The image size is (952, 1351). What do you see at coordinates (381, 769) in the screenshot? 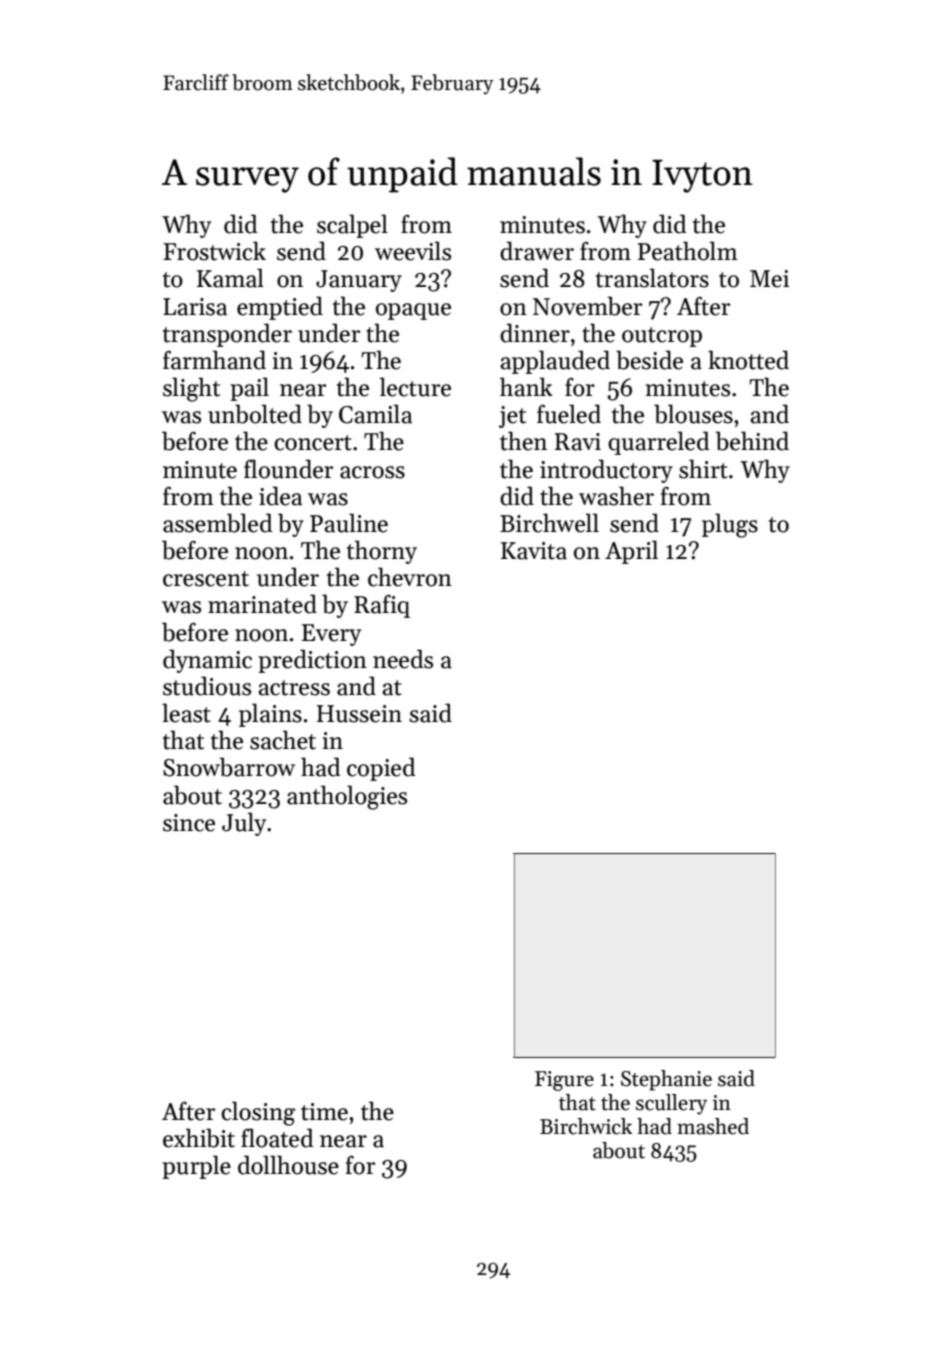
I see `copied` at bounding box center [381, 769].
